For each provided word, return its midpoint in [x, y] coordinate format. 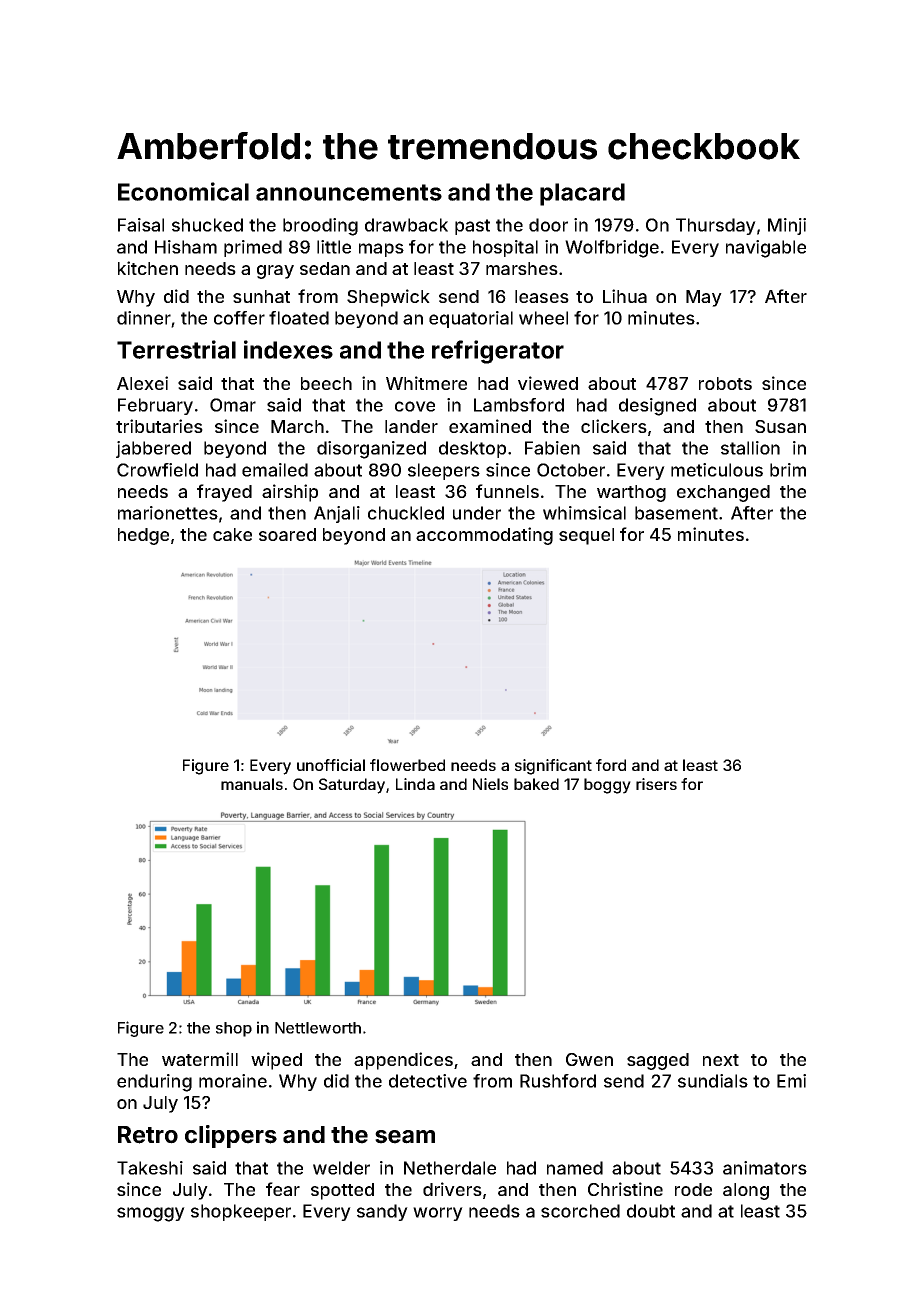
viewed [548, 383]
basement [676, 513]
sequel [586, 536]
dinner [144, 318]
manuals [252, 784]
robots [725, 383]
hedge [143, 536]
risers [656, 784]
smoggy [151, 1214]
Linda [415, 784]
